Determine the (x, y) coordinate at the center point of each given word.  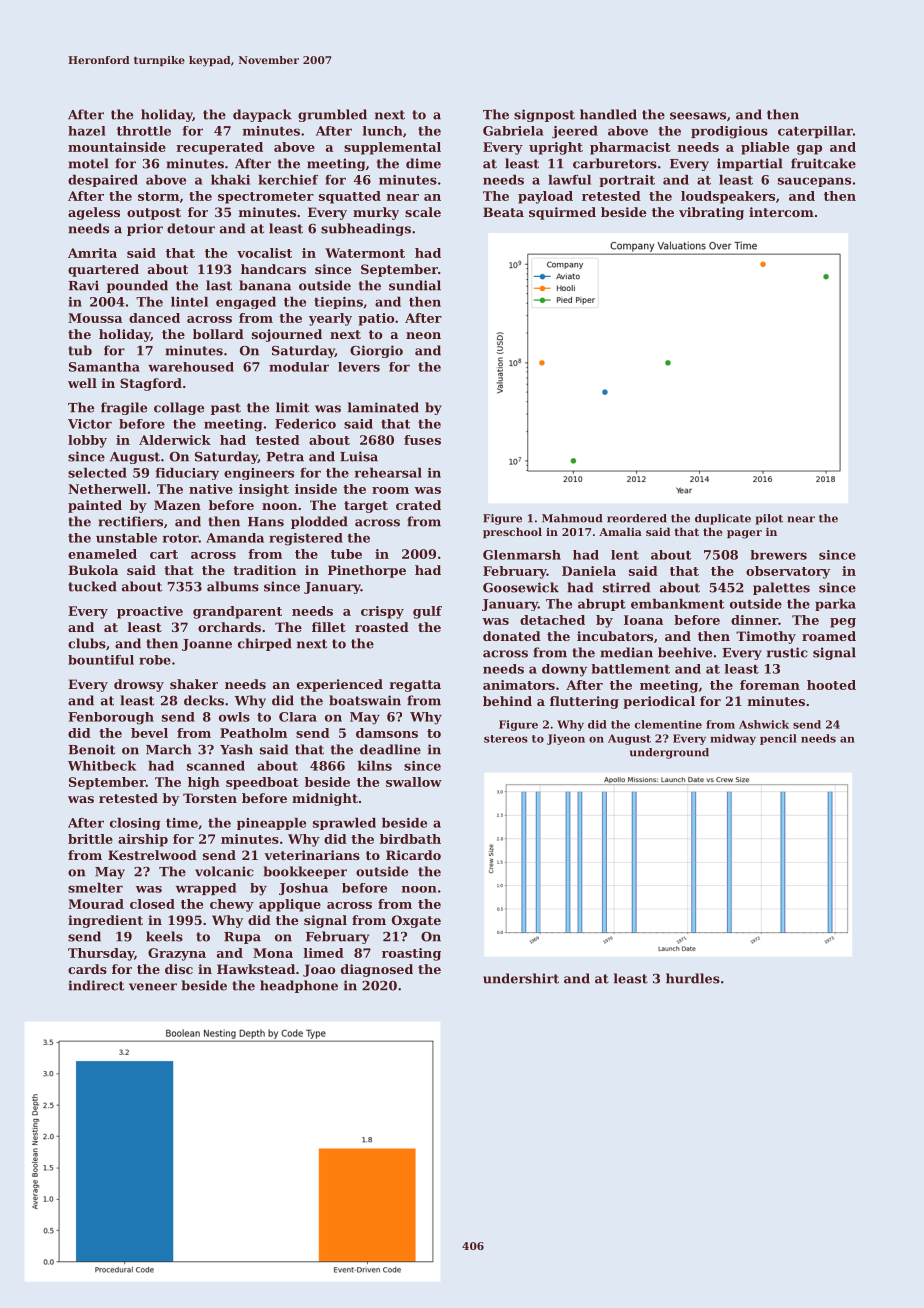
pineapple (271, 824)
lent (625, 555)
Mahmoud (572, 518)
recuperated (219, 148)
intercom (781, 212)
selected (97, 473)
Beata (503, 212)
